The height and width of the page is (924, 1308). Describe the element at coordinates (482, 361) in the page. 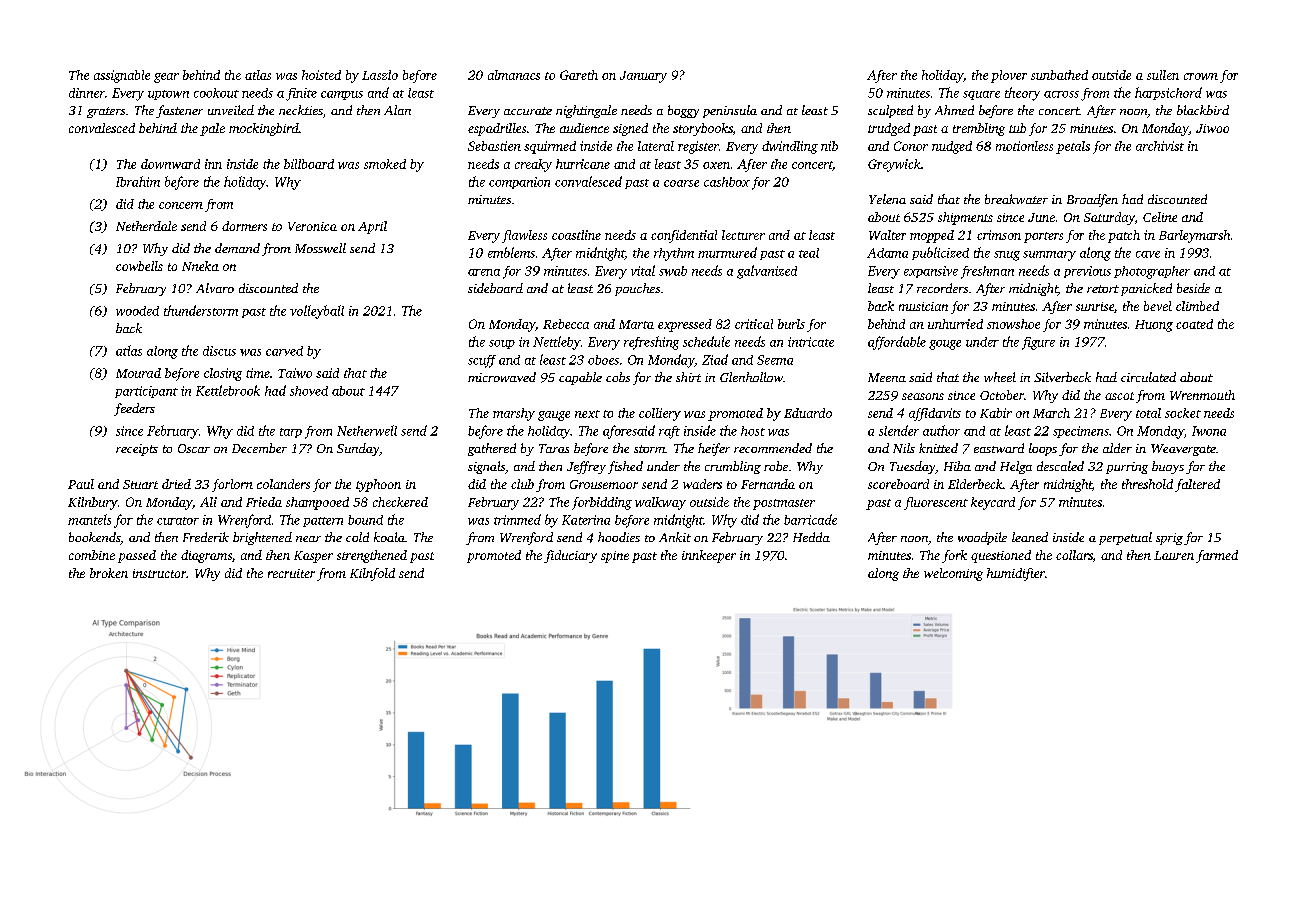

I see `scuff` at that location.
